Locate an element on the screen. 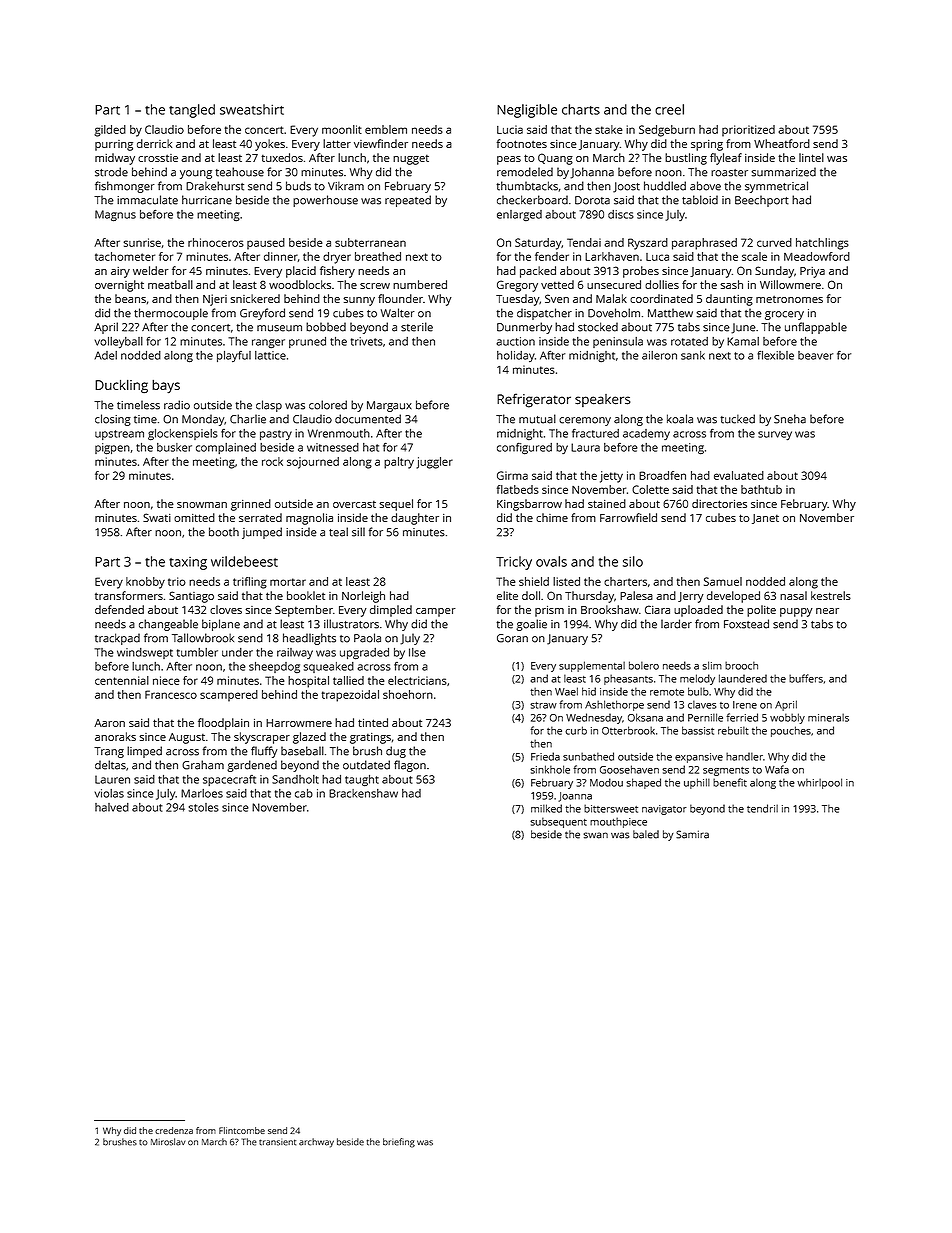  outdated is located at coordinates (366, 765).
